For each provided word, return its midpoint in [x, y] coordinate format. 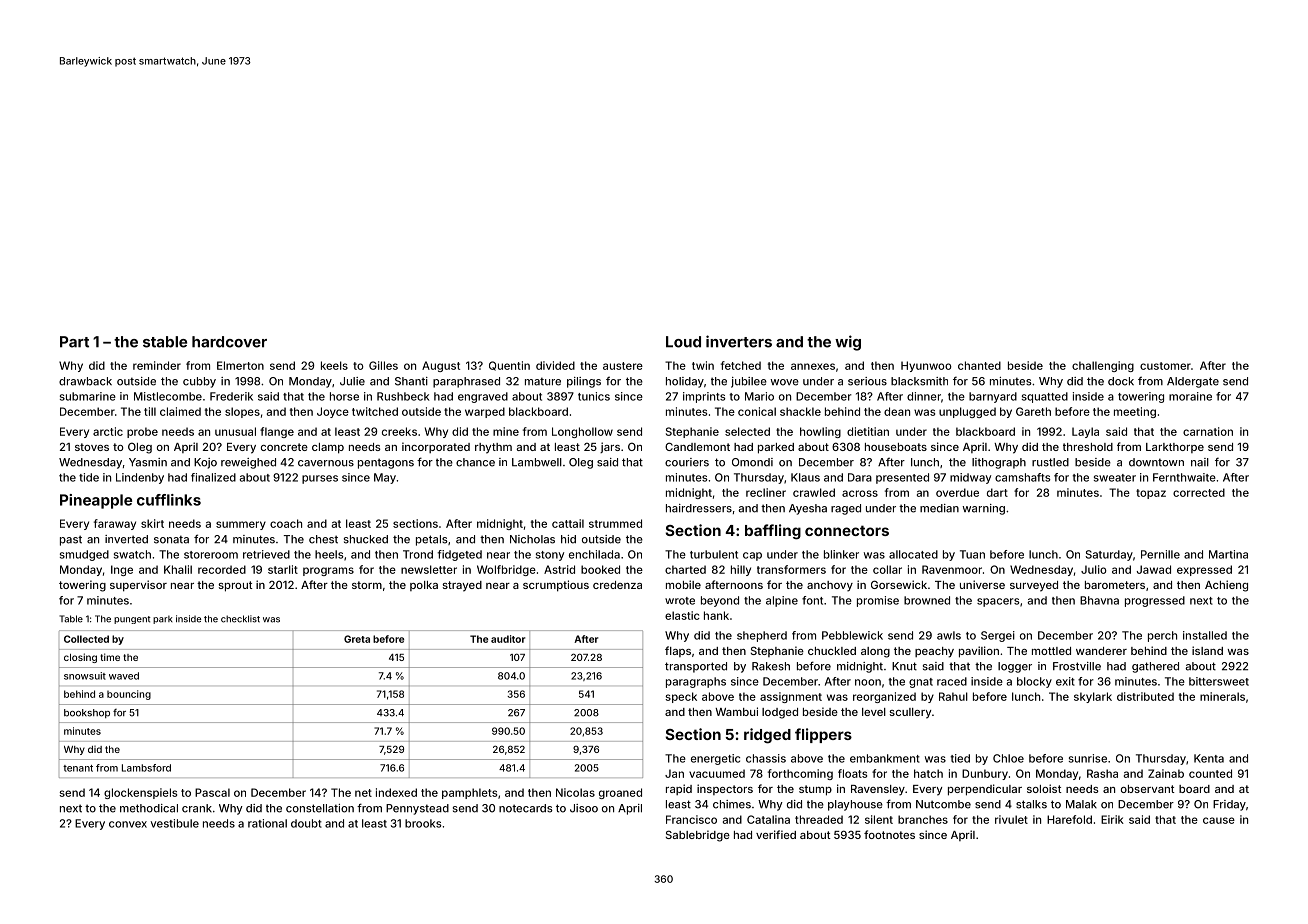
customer [1165, 366]
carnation [1208, 431]
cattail [568, 523]
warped [485, 412]
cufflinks [169, 500]
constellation [320, 808]
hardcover [229, 342]
